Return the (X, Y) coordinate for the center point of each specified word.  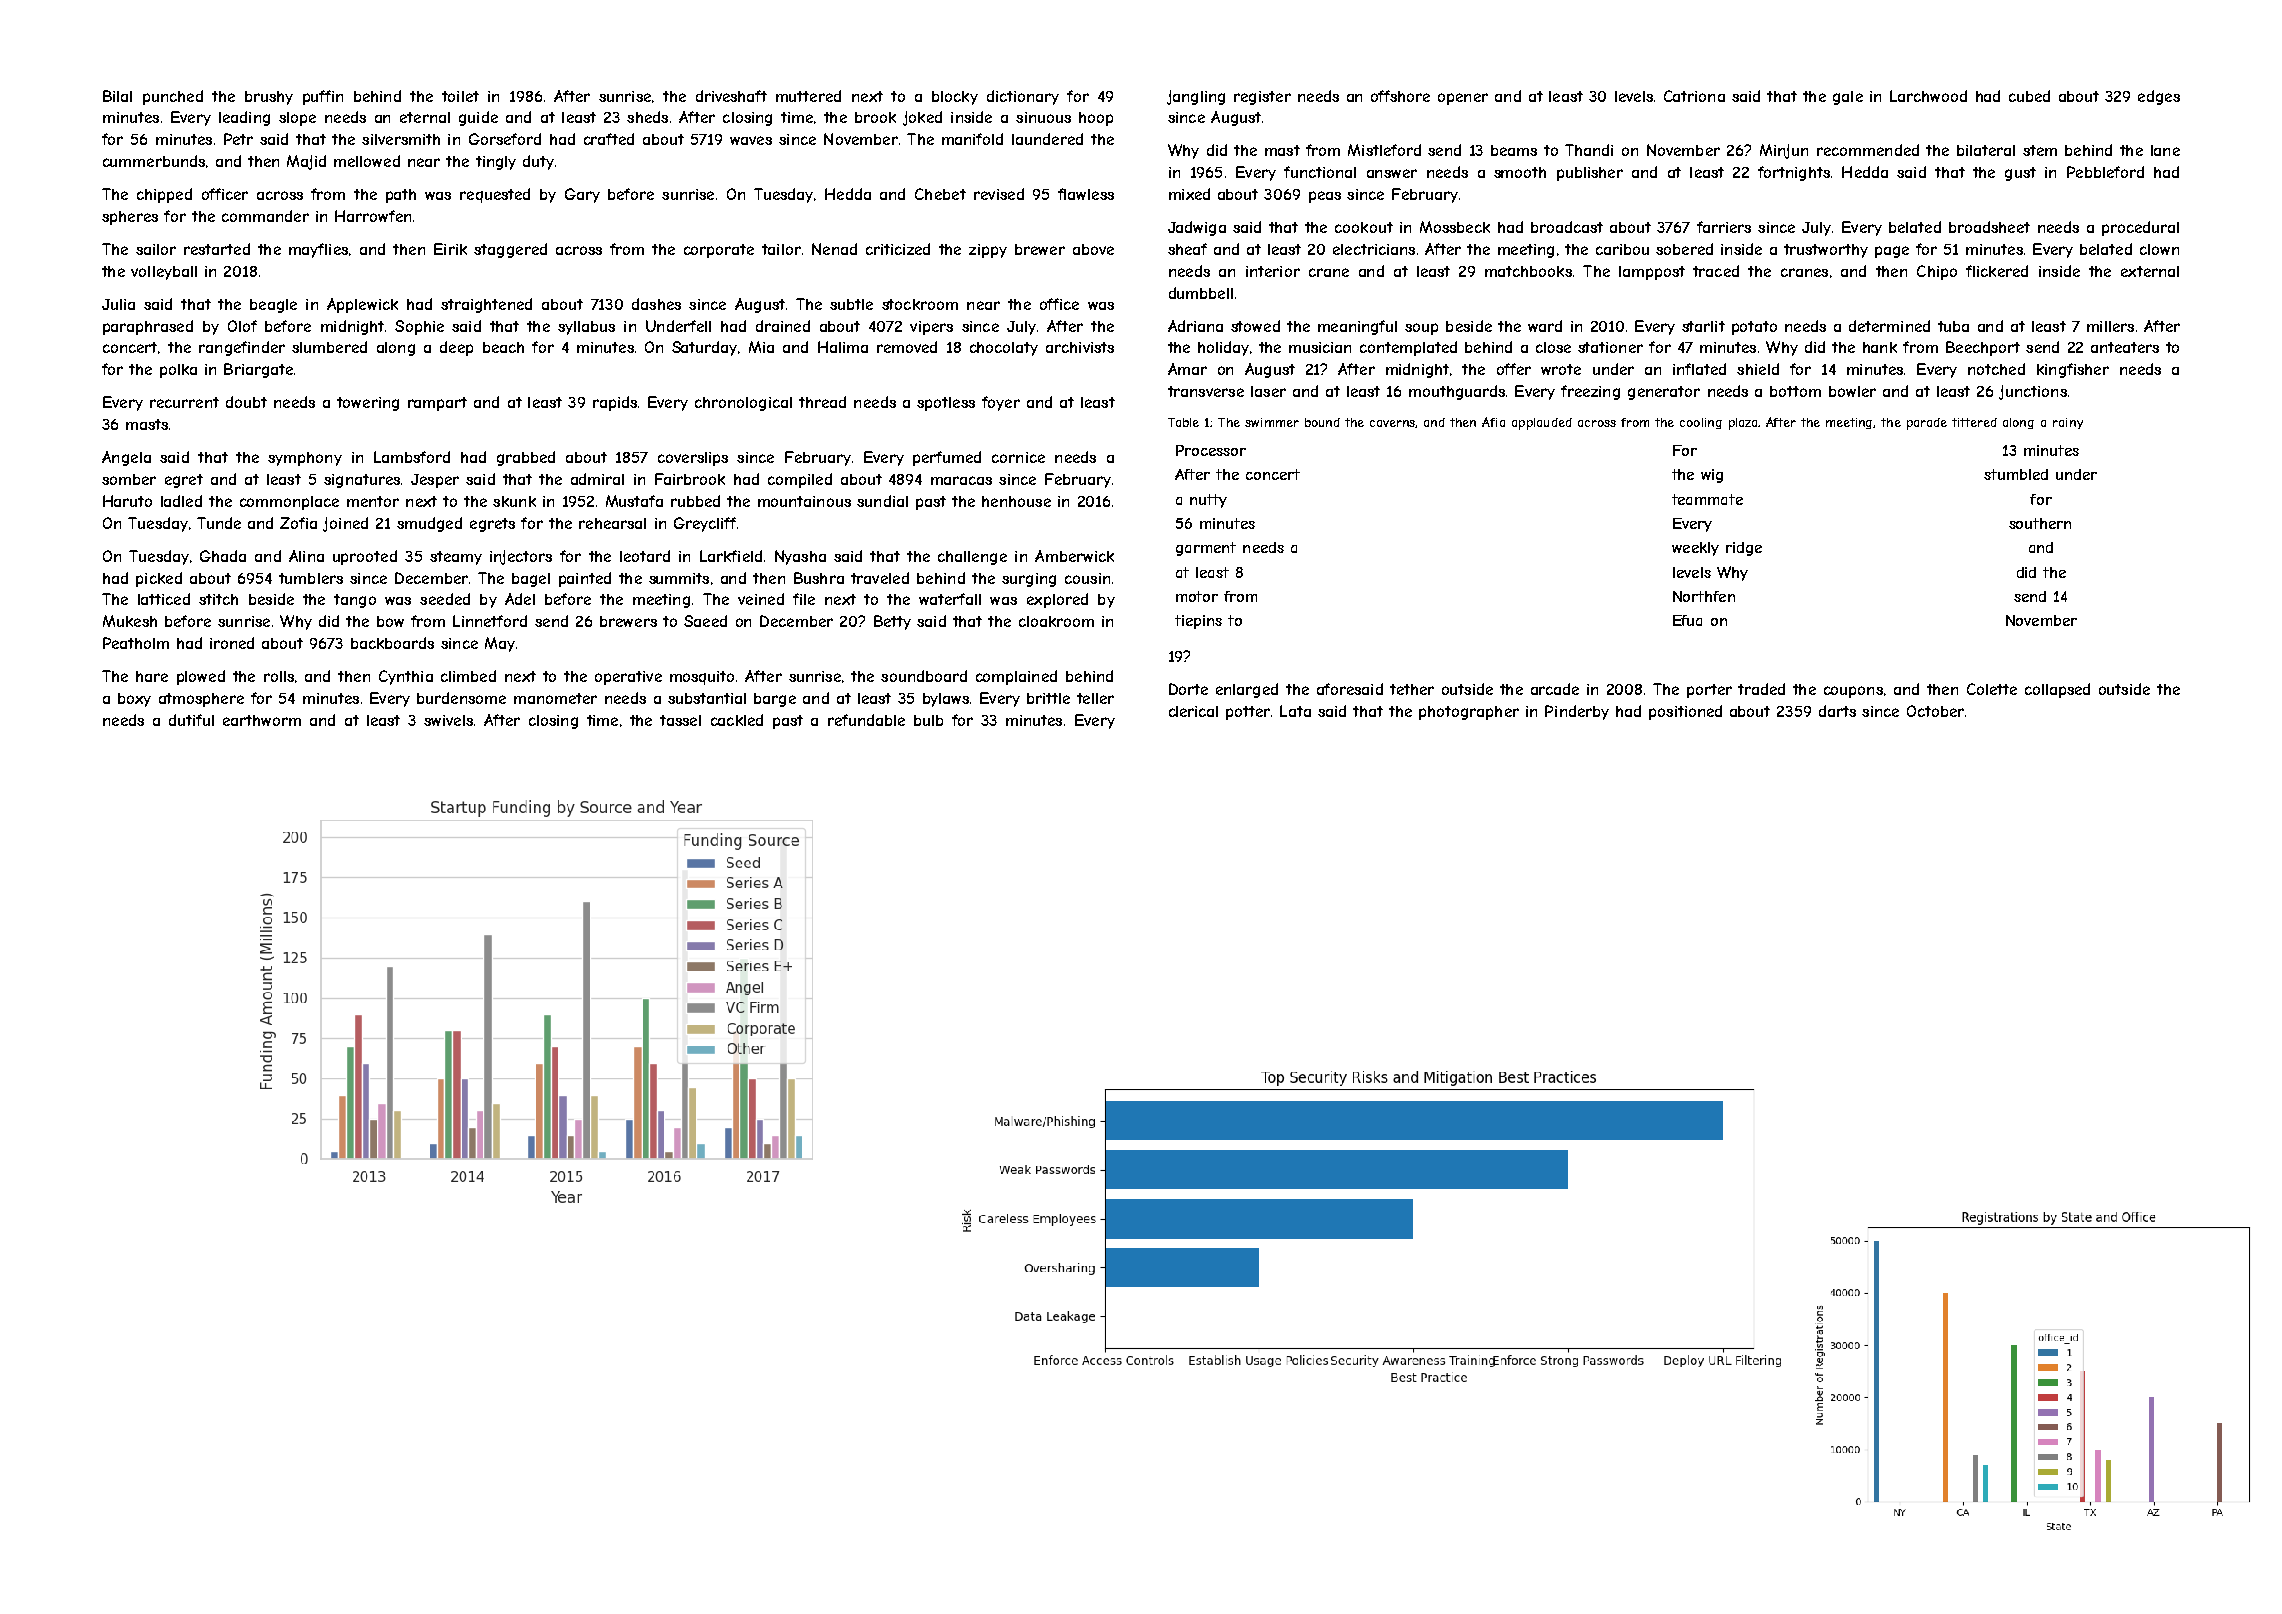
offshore (1400, 96)
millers (2110, 326)
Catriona (1694, 96)
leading (244, 118)
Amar (1187, 369)
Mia (761, 347)
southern (2040, 523)
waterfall (950, 599)
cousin (1087, 578)
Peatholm (136, 643)
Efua (1687, 620)
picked (159, 579)
